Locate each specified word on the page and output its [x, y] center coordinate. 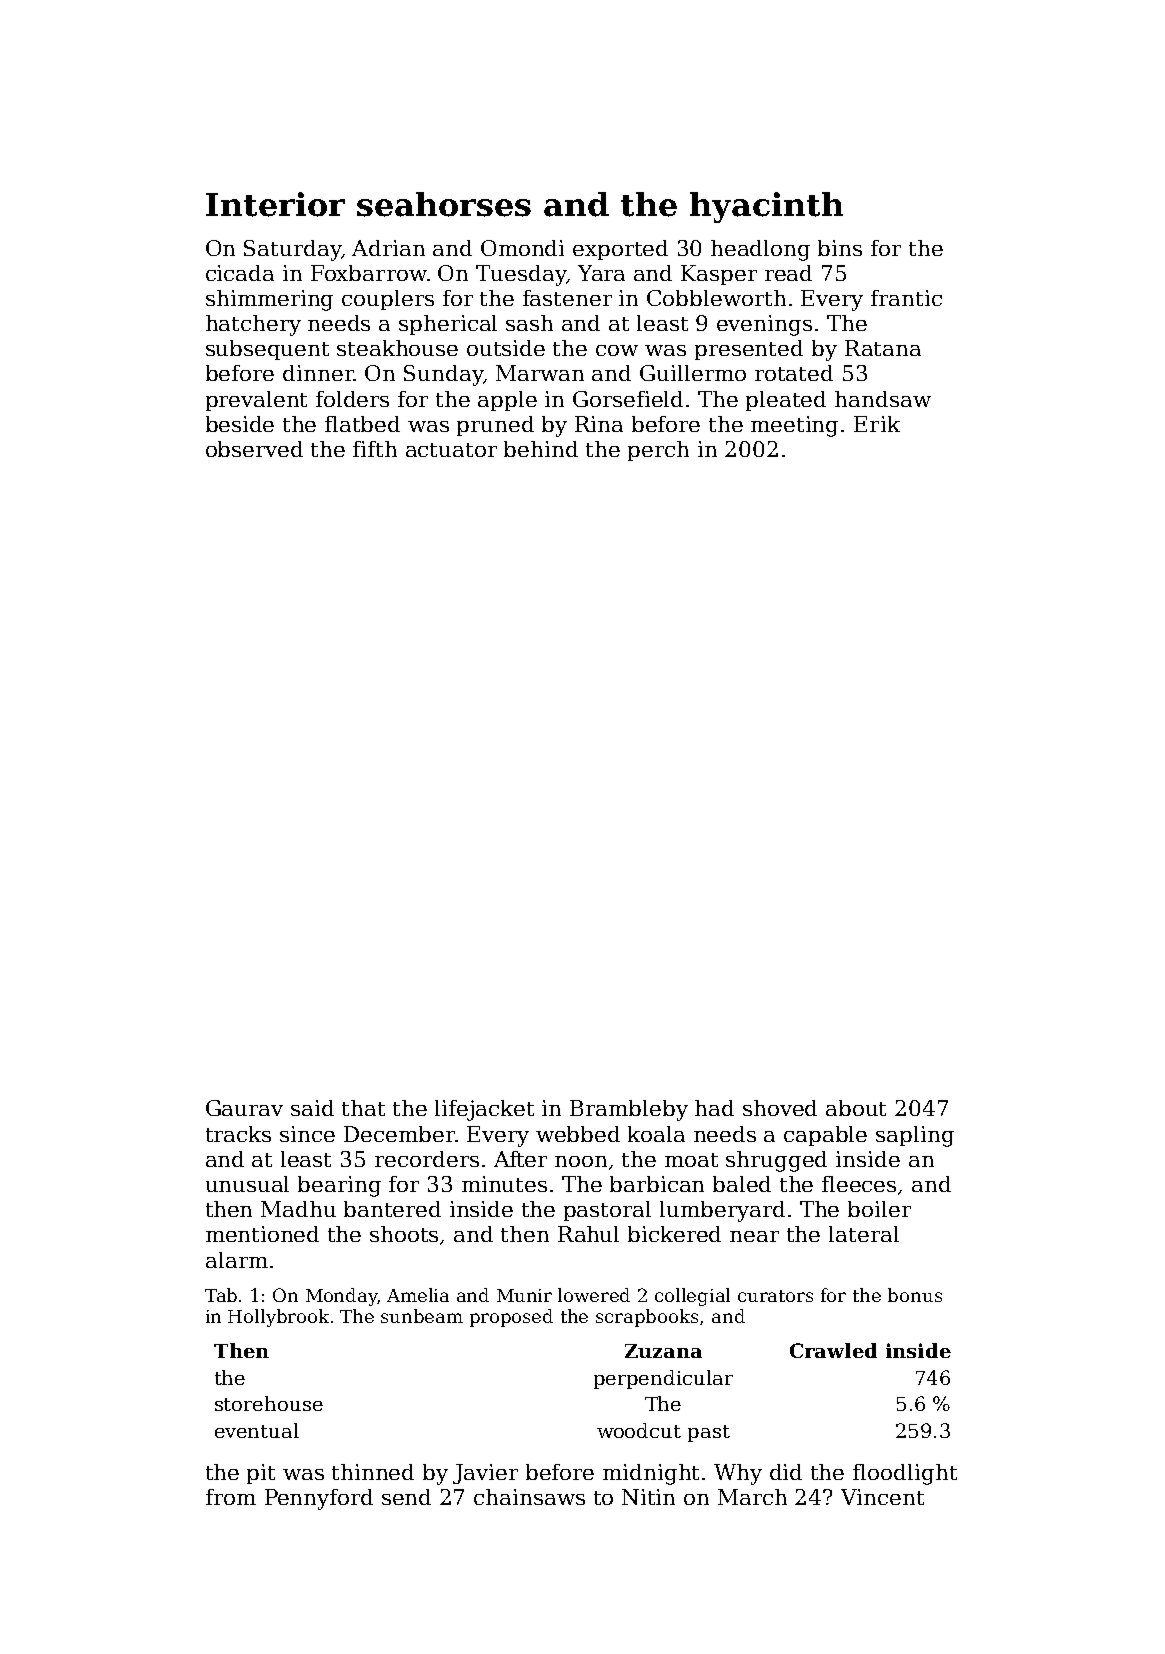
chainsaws [529, 1497]
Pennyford [319, 1499]
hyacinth [766, 207]
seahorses [444, 204]
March [752, 1497]
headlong [760, 250]
